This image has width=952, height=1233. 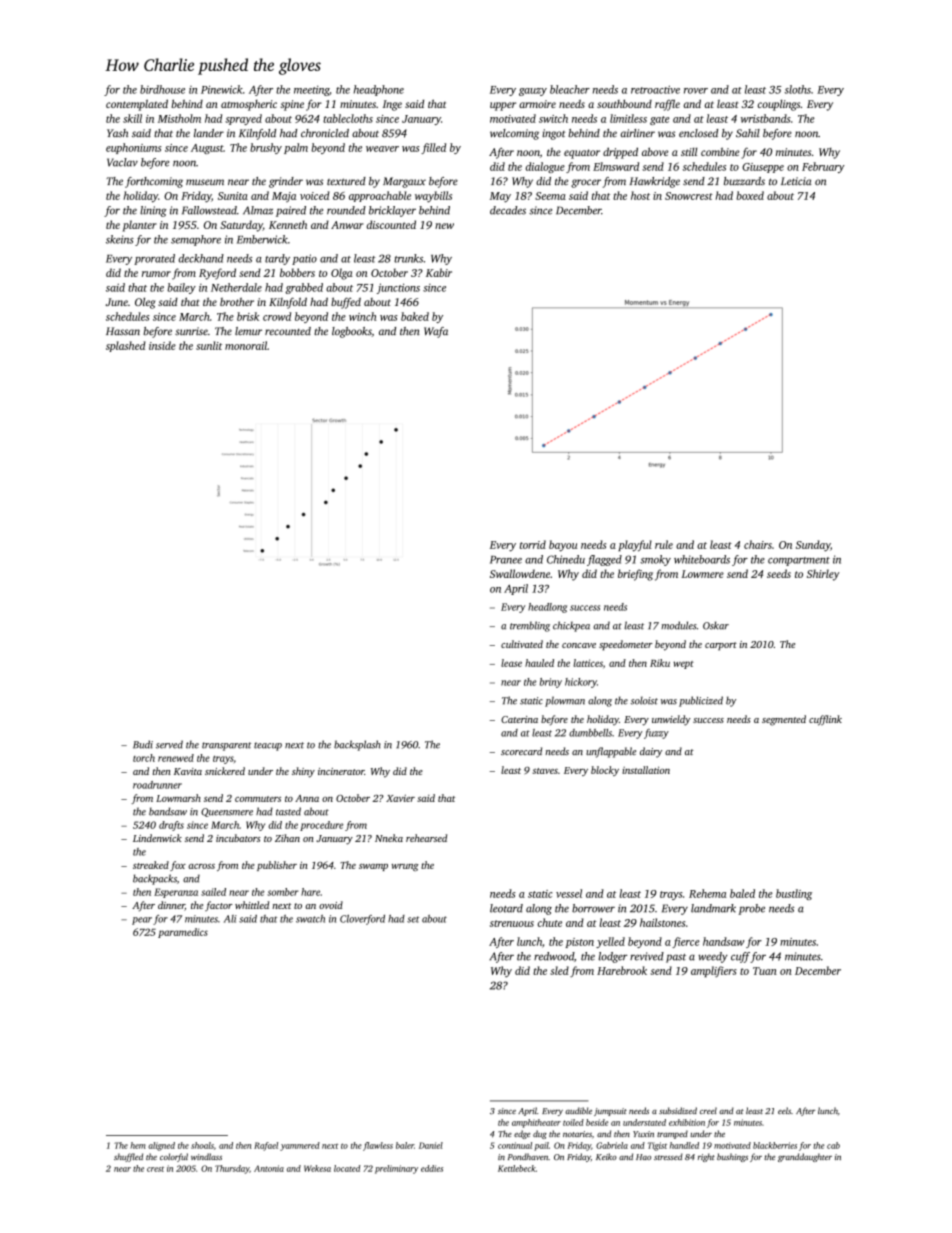 I want to click on monorail, so click(x=246, y=345).
